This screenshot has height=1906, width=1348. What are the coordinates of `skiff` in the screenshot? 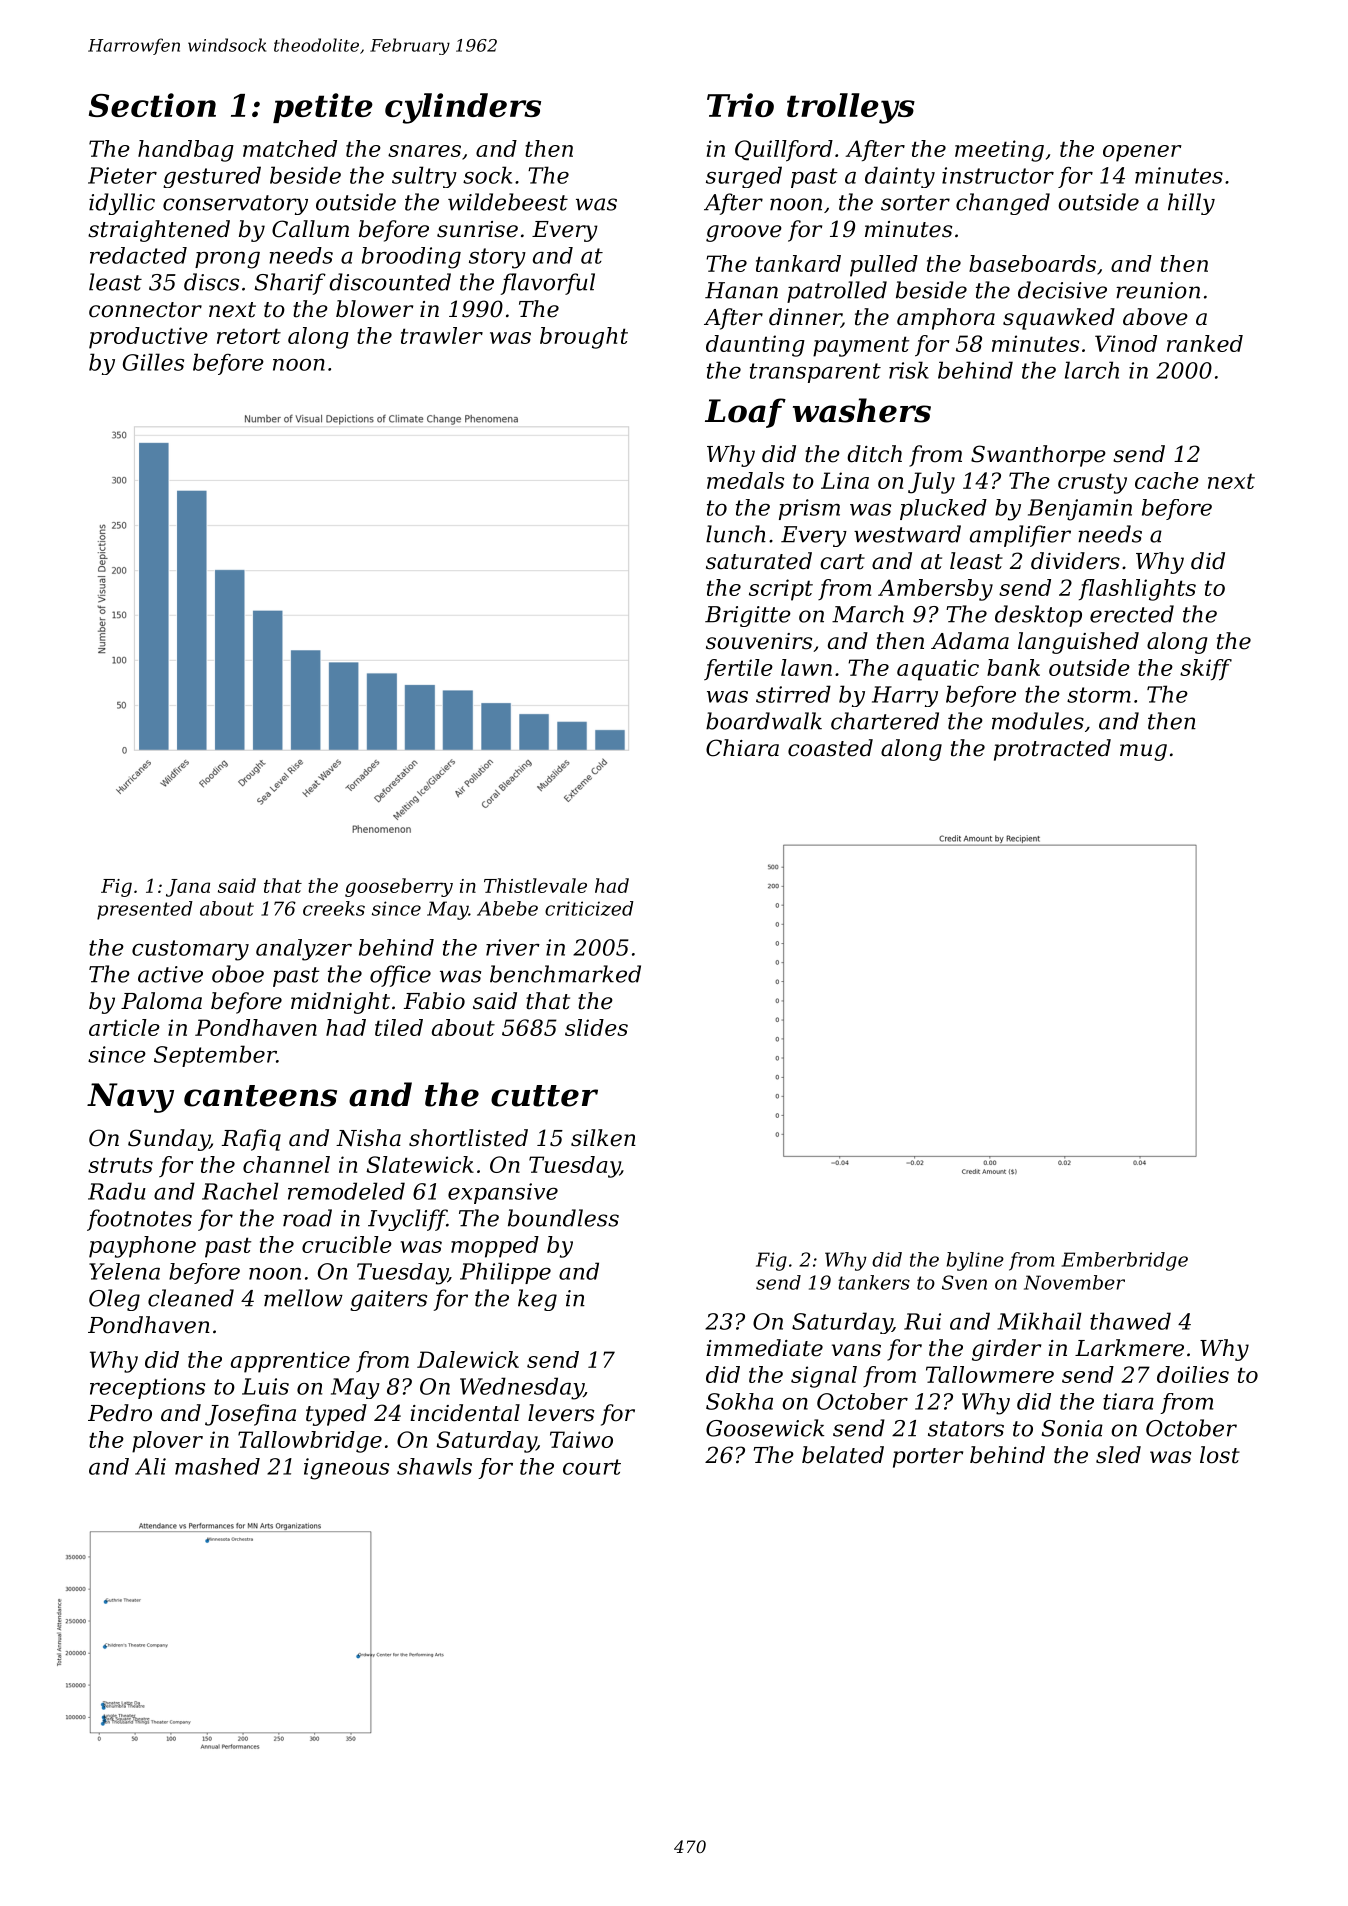 It's located at (1206, 670).
